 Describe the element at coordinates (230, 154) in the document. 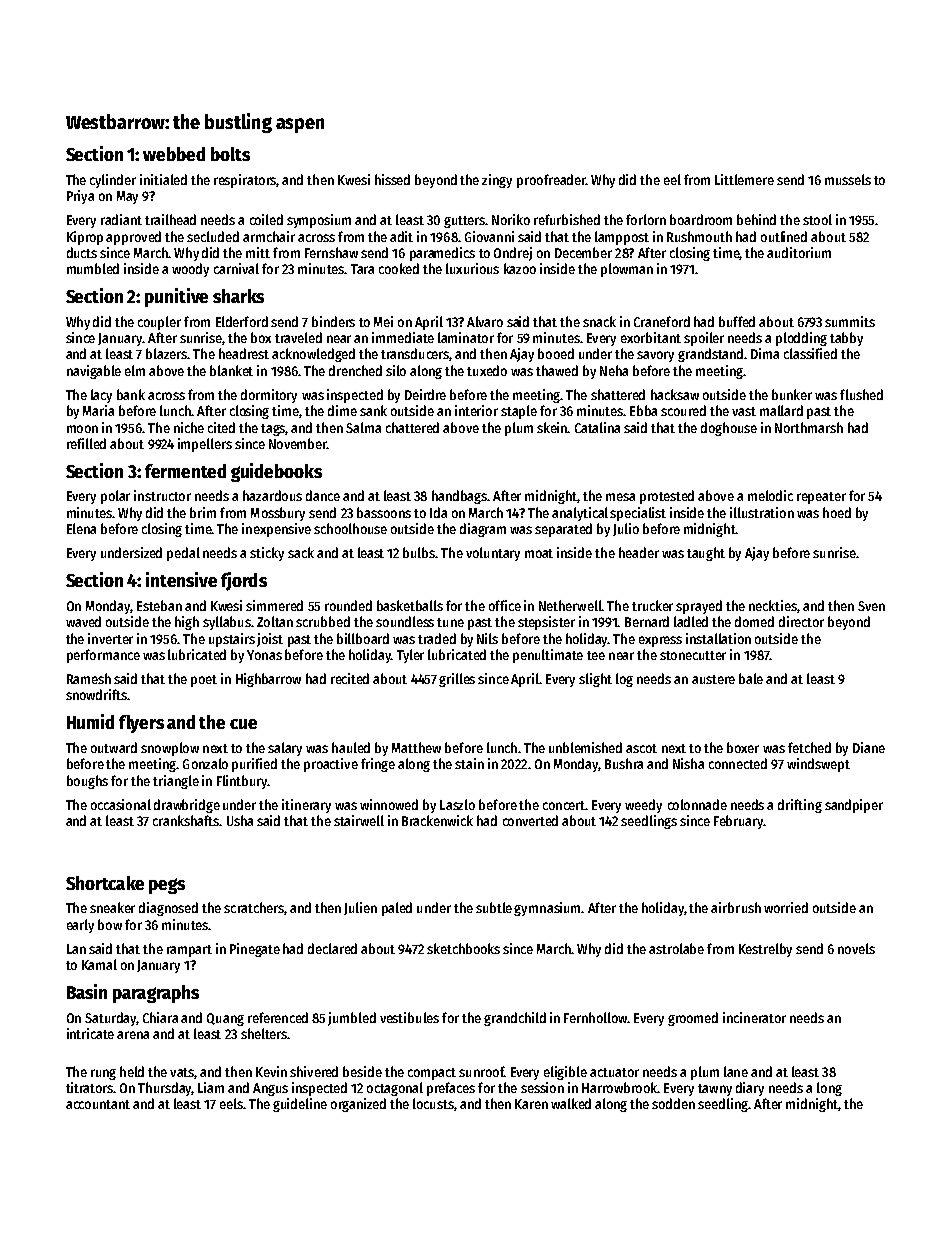

I see `bolts` at that location.
